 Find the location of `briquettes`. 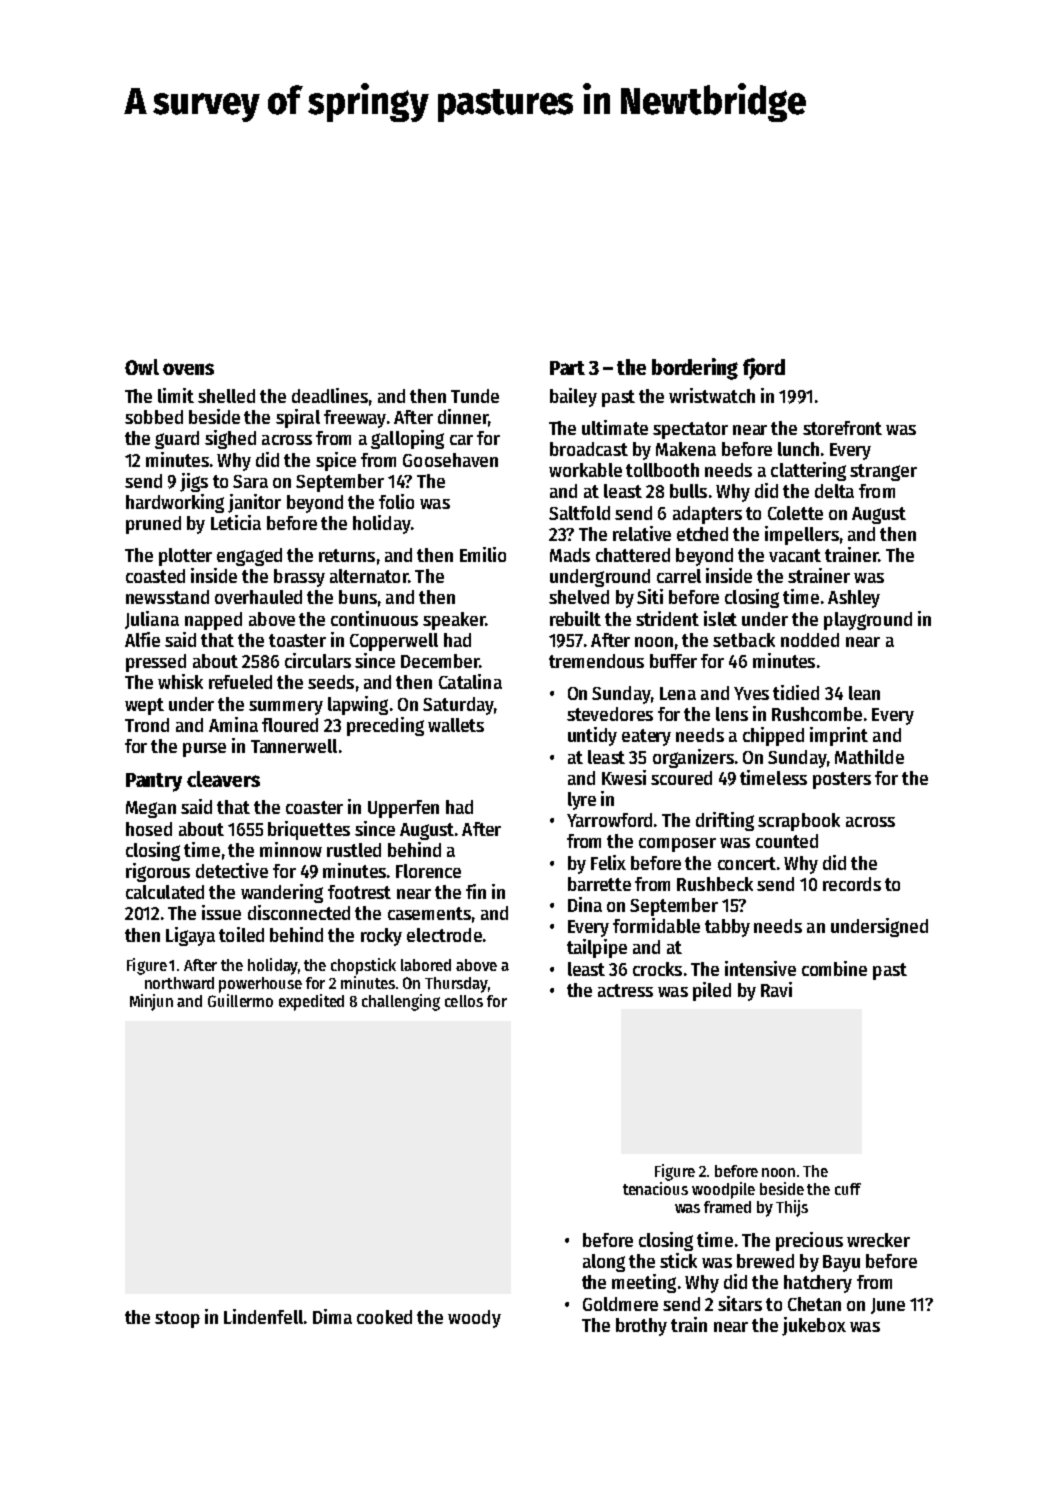

briquettes is located at coordinates (309, 830).
